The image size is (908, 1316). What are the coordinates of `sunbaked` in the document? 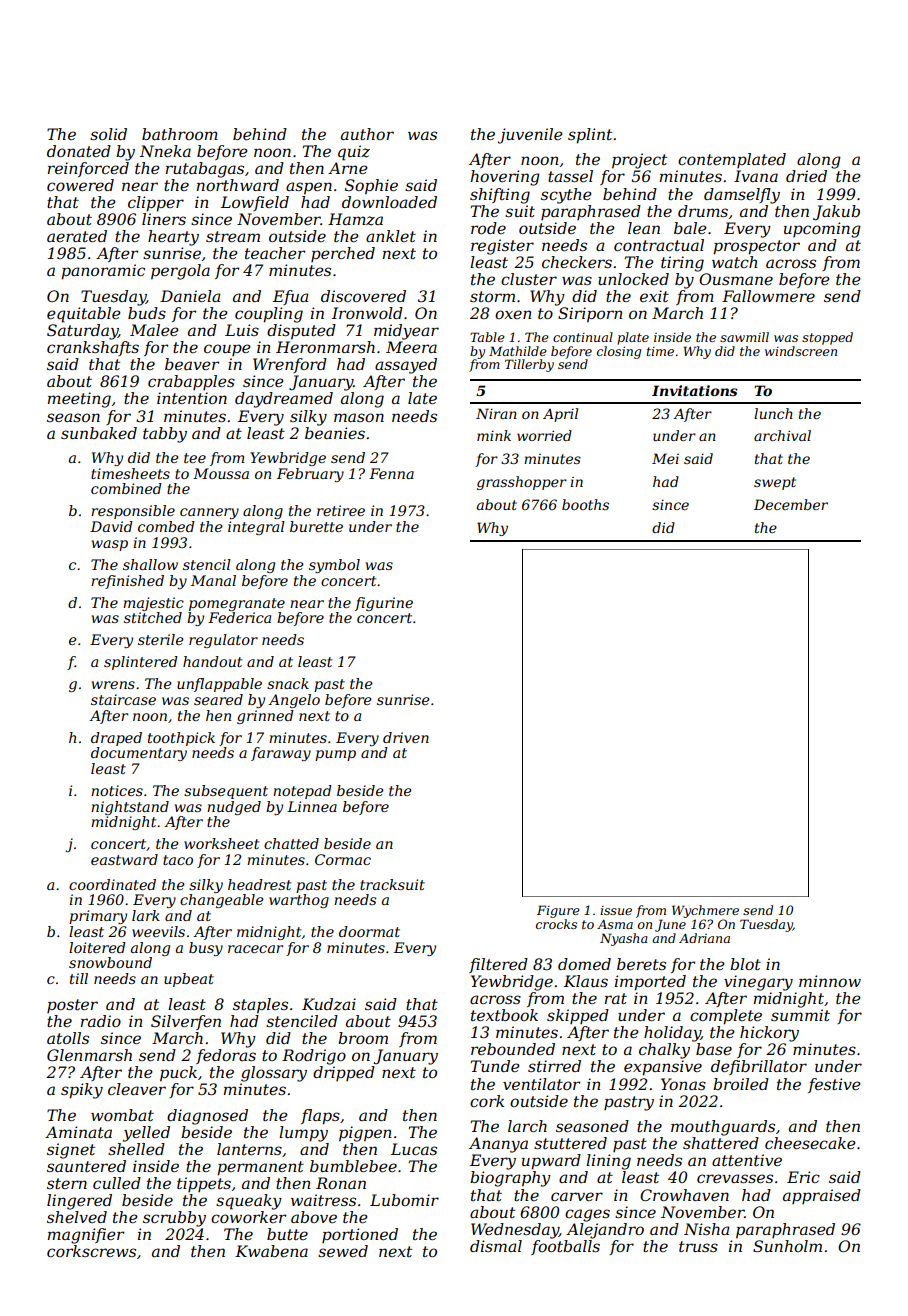 It's located at (99, 433).
